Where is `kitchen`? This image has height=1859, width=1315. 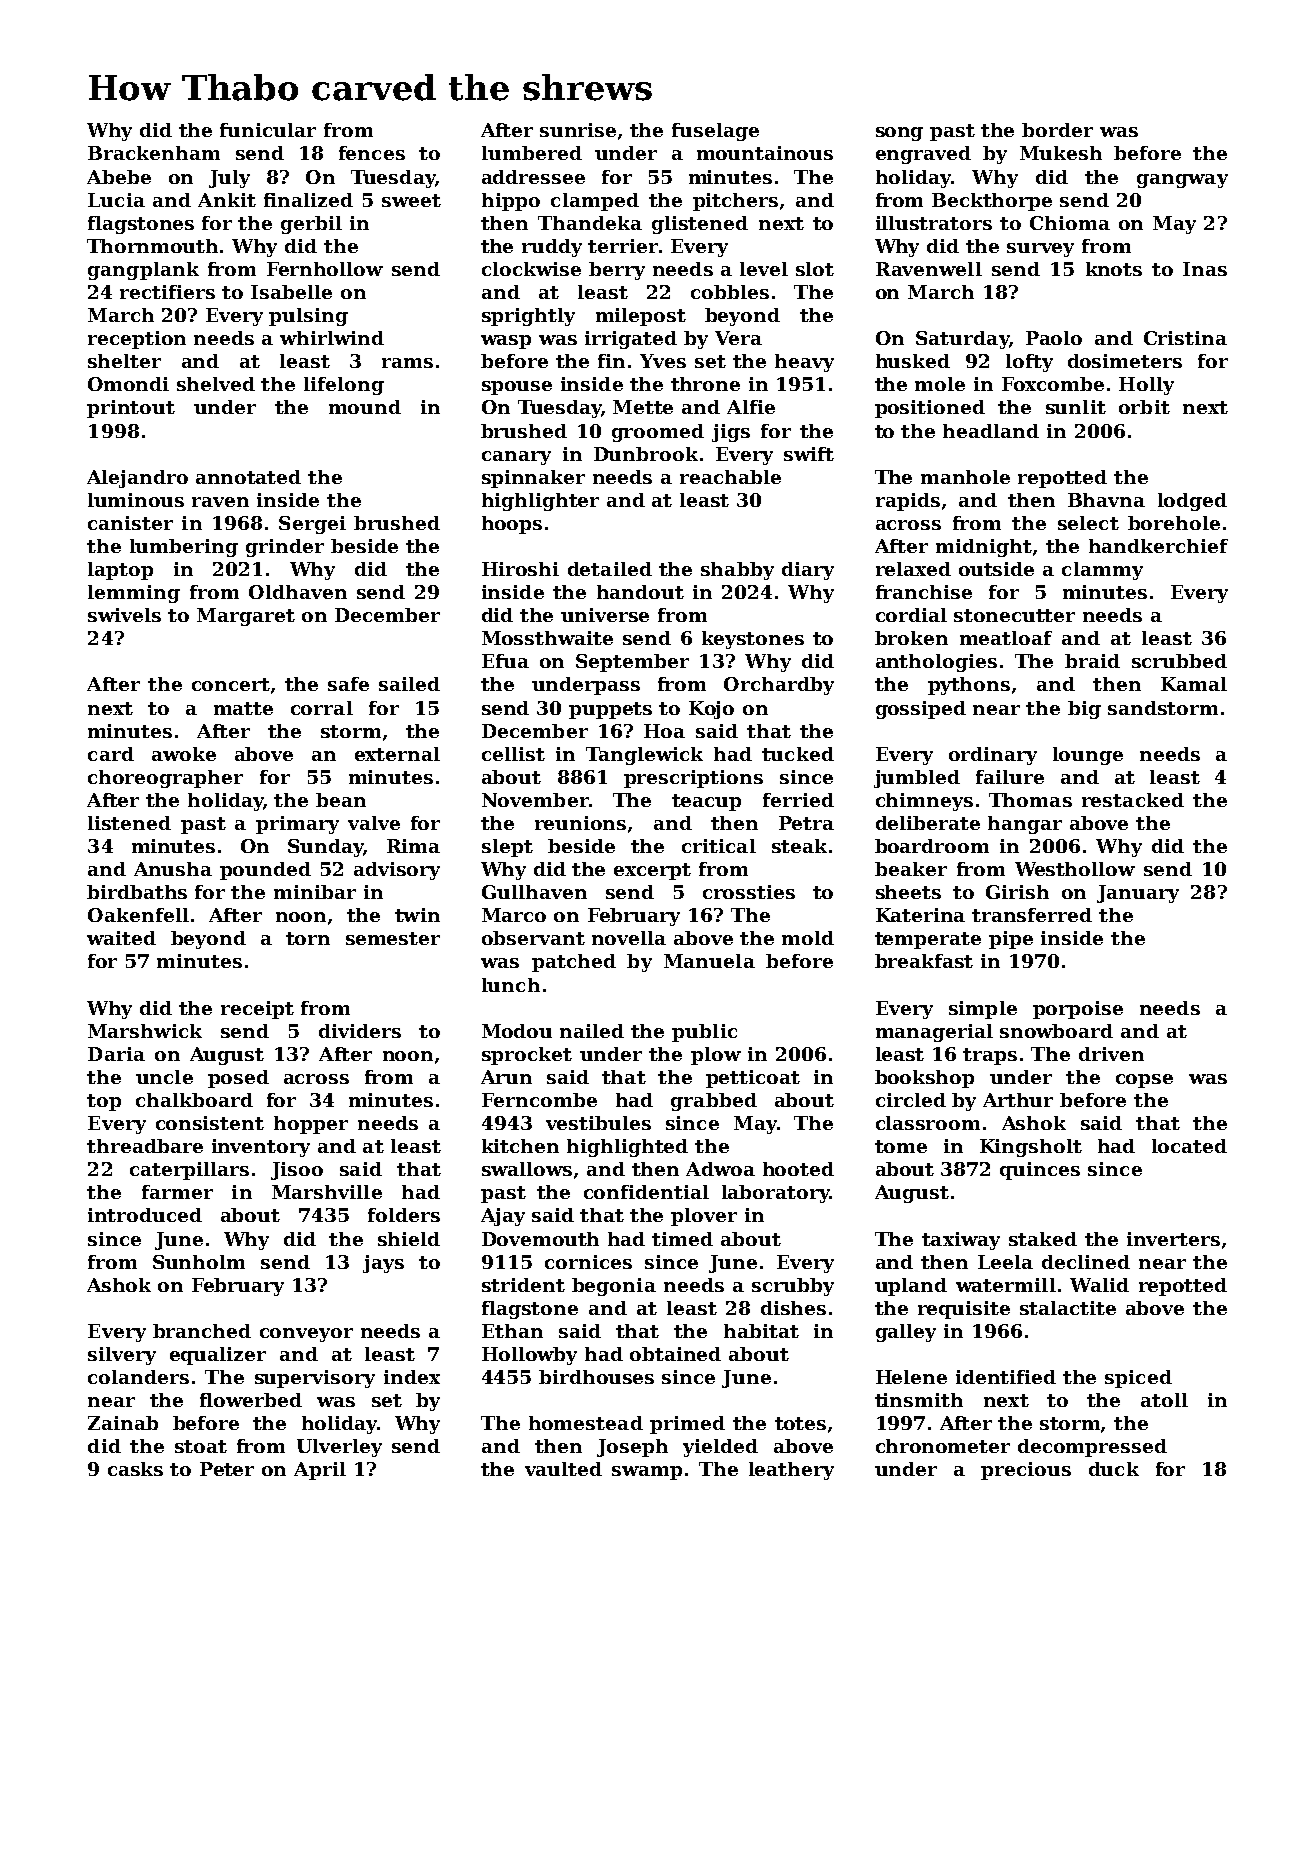 kitchen is located at coordinates (520, 1146).
